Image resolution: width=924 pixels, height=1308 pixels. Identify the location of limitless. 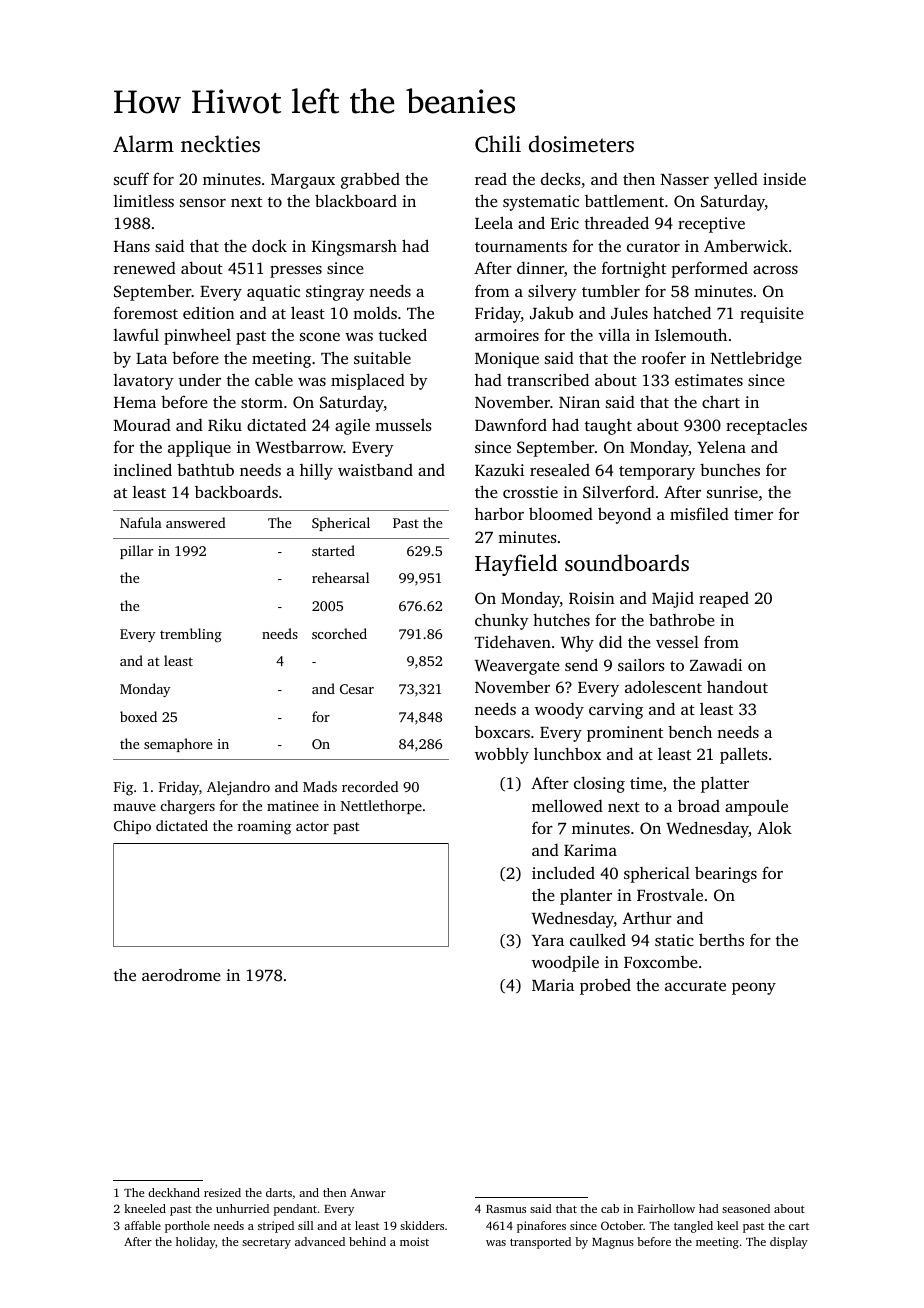
(144, 200).
